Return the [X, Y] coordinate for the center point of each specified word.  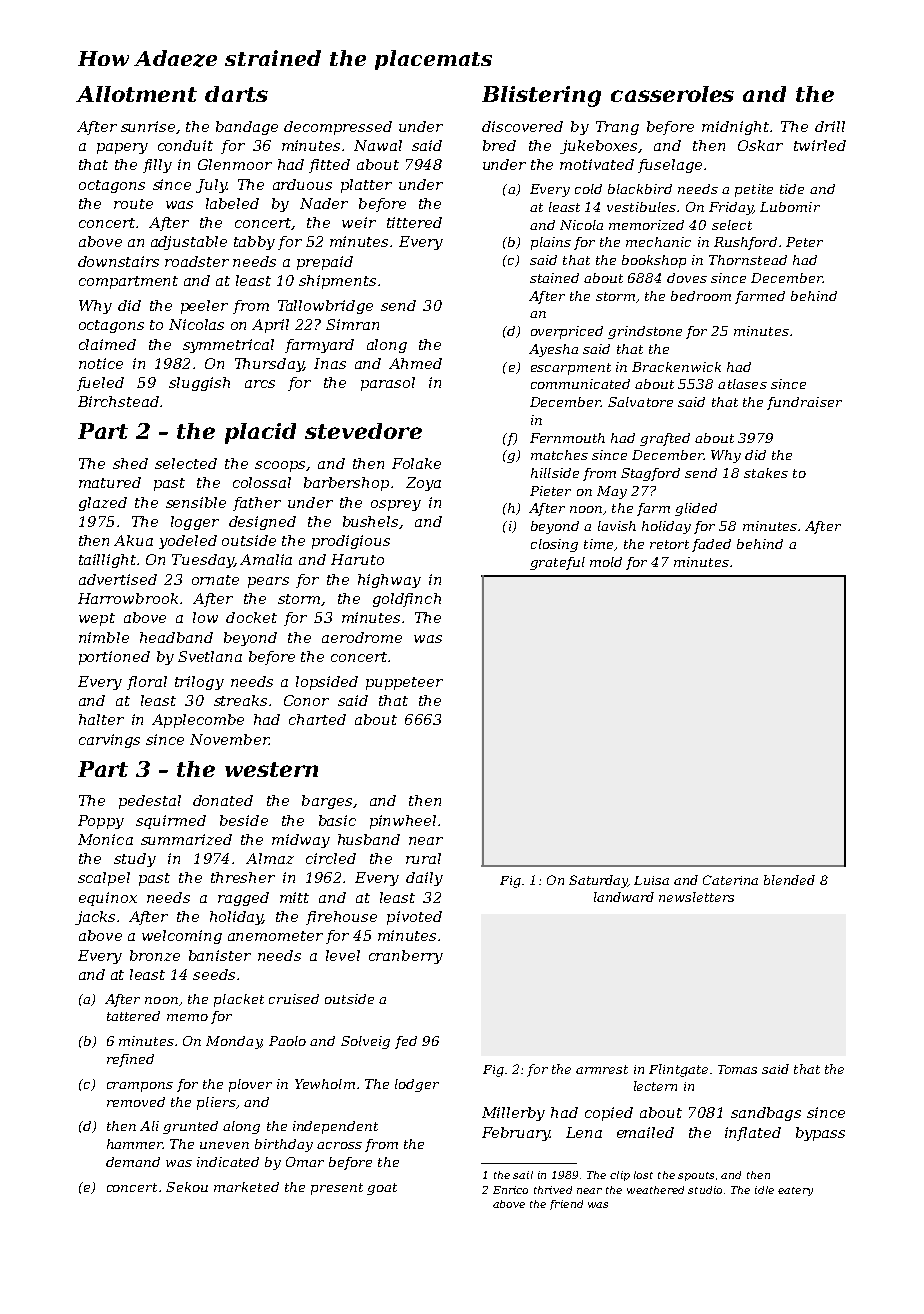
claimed [107, 344]
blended [789, 880]
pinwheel [403, 822]
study [135, 860]
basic [337, 820]
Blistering [541, 96]
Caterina [730, 880]
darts [236, 94]
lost [643, 1175]
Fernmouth [567, 438]
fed [406, 1042]
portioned [114, 658]
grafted [665, 439]
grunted [190, 1127]
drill [830, 126]
